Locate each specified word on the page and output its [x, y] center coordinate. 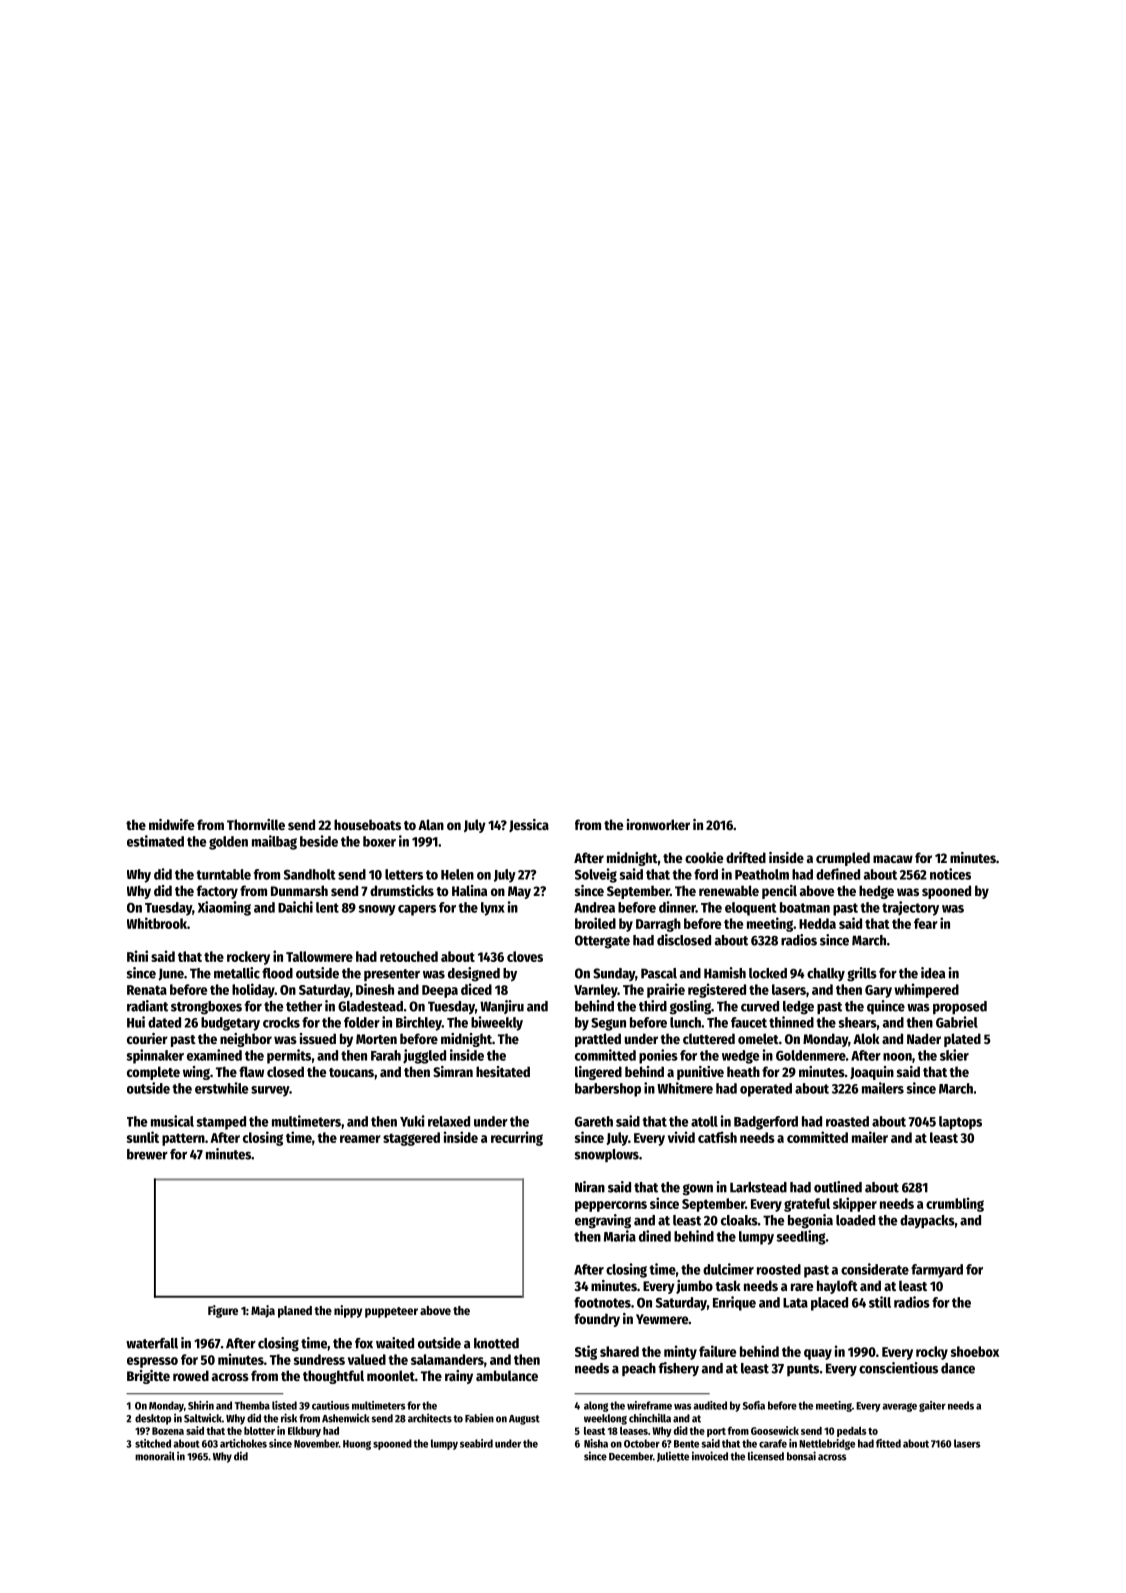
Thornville [256, 824]
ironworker [658, 824]
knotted [496, 1343]
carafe [773, 1443]
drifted [746, 857]
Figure [223, 1311]
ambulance [507, 1375]
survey [270, 1091]
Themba [252, 1405]
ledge [798, 1008]
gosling [690, 1007]
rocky [932, 1353]
